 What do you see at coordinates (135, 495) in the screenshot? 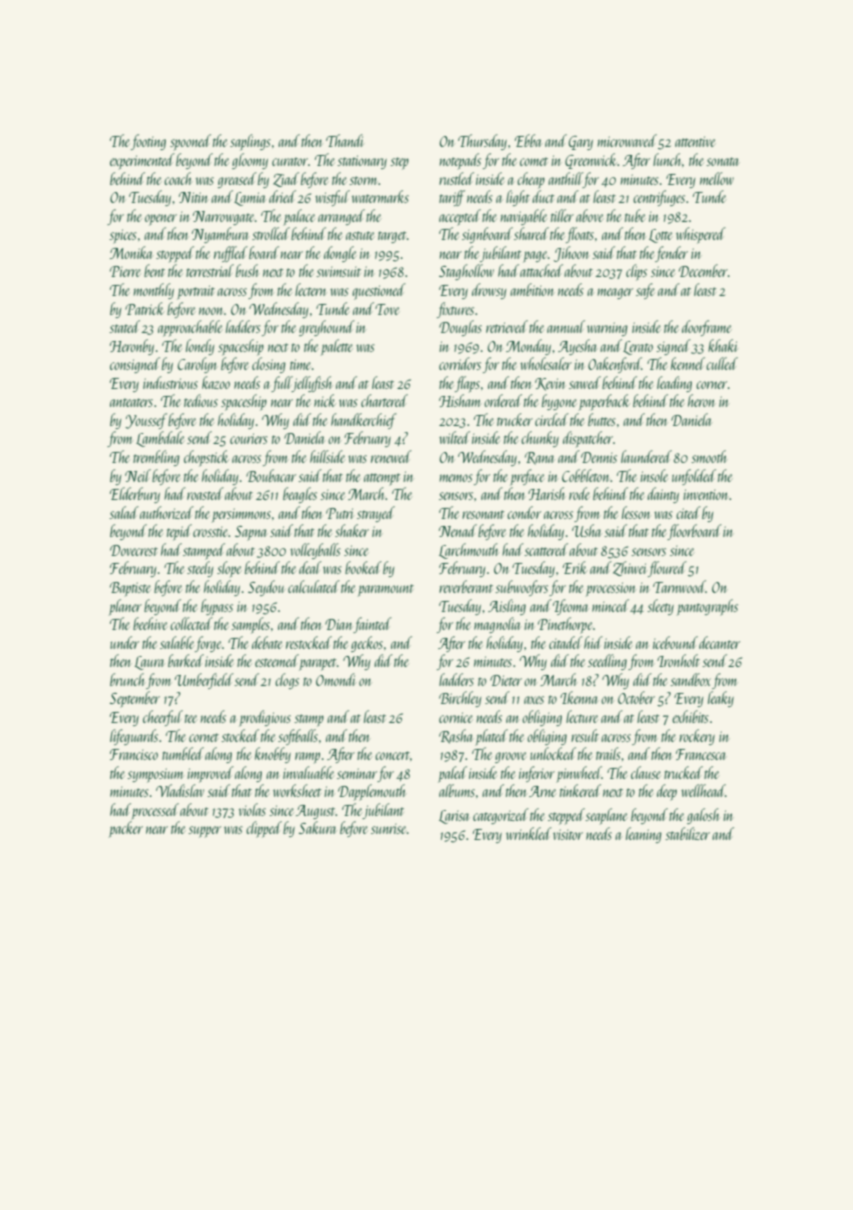
I see `Elderbury` at bounding box center [135, 495].
